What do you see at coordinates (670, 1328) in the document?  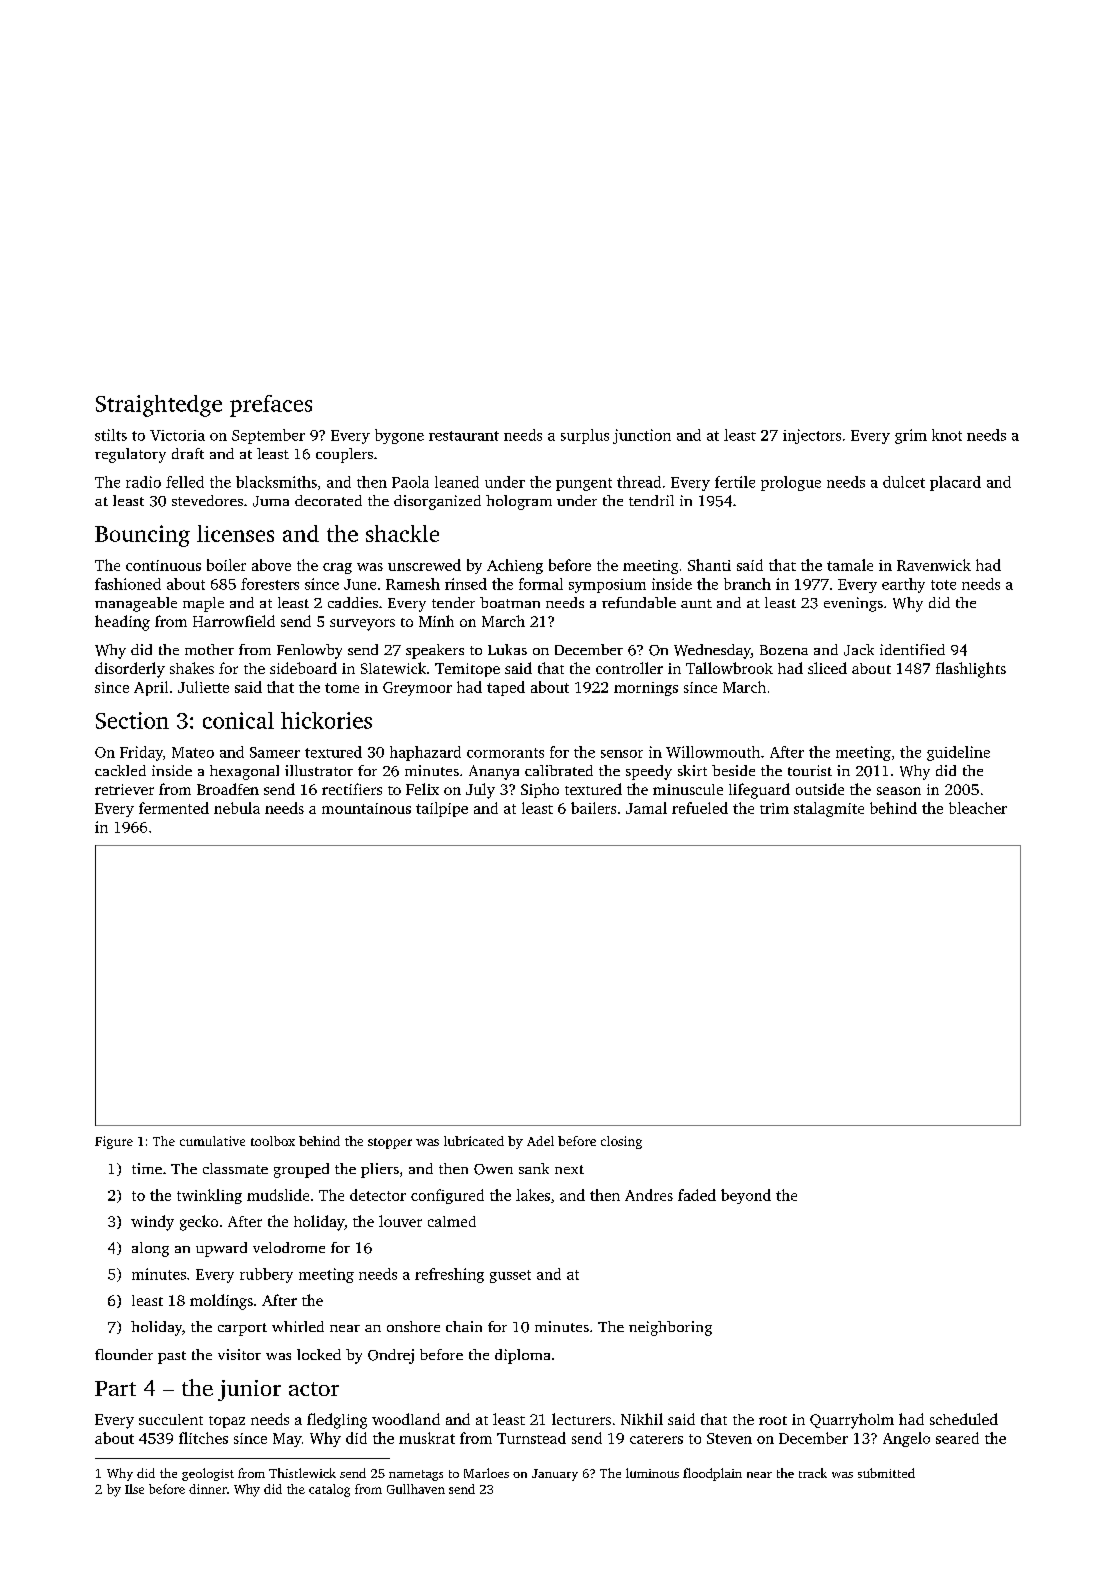 I see `neighboring` at bounding box center [670, 1328].
